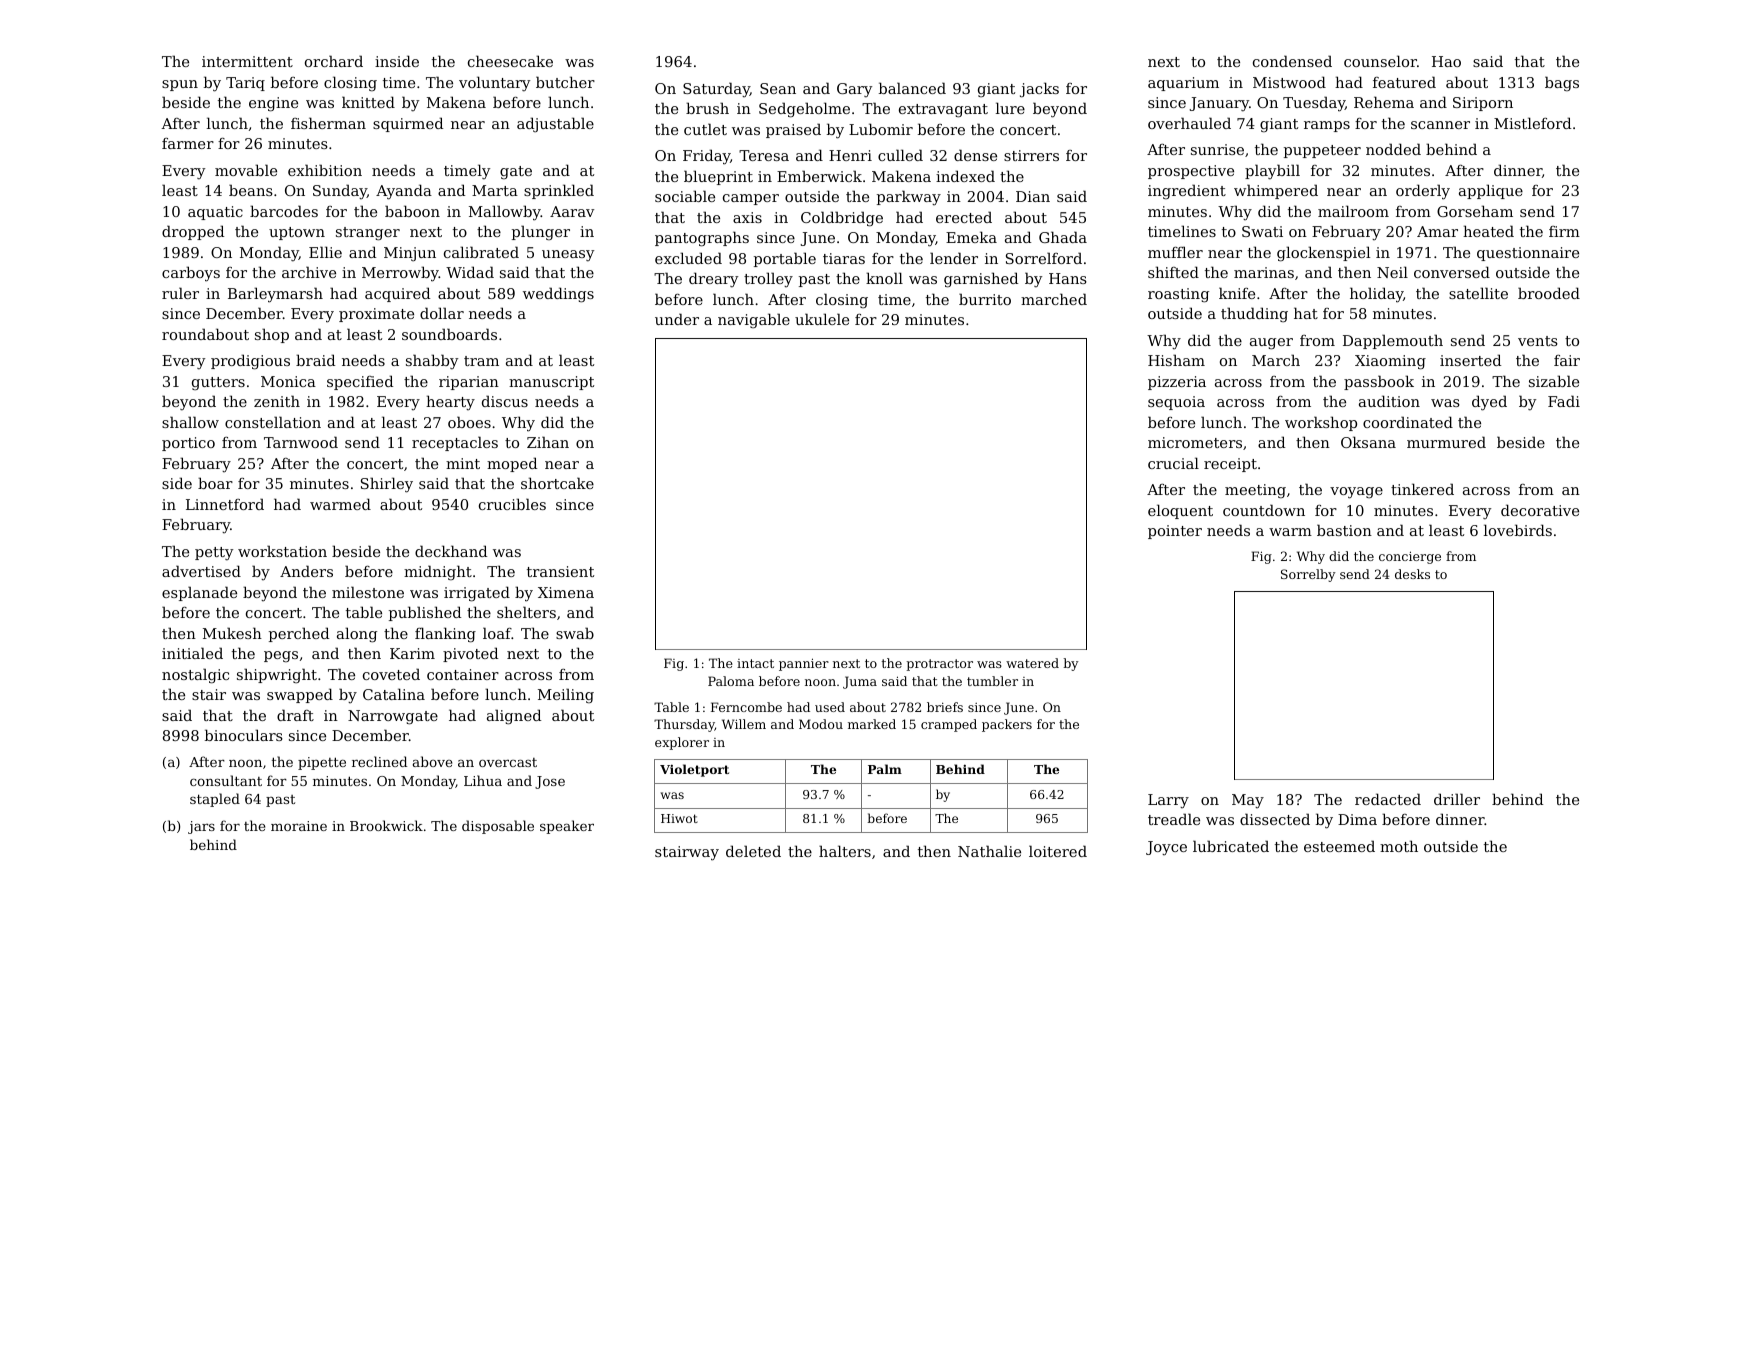  Describe the element at coordinates (1230, 465) in the screenshot. I see `receipt` at that location.
